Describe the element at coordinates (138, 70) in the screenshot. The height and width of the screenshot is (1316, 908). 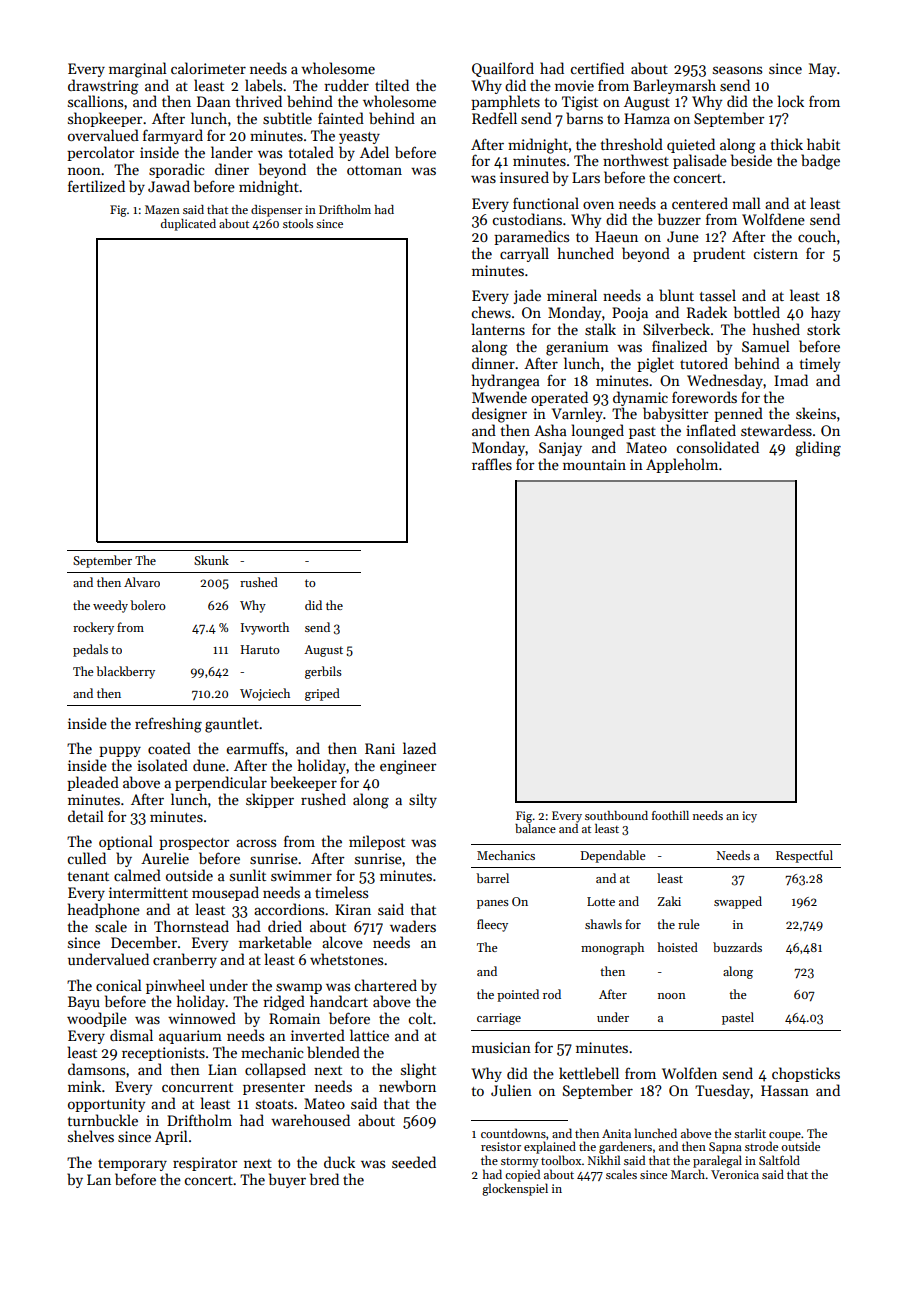
I see `marginal` at that location.
